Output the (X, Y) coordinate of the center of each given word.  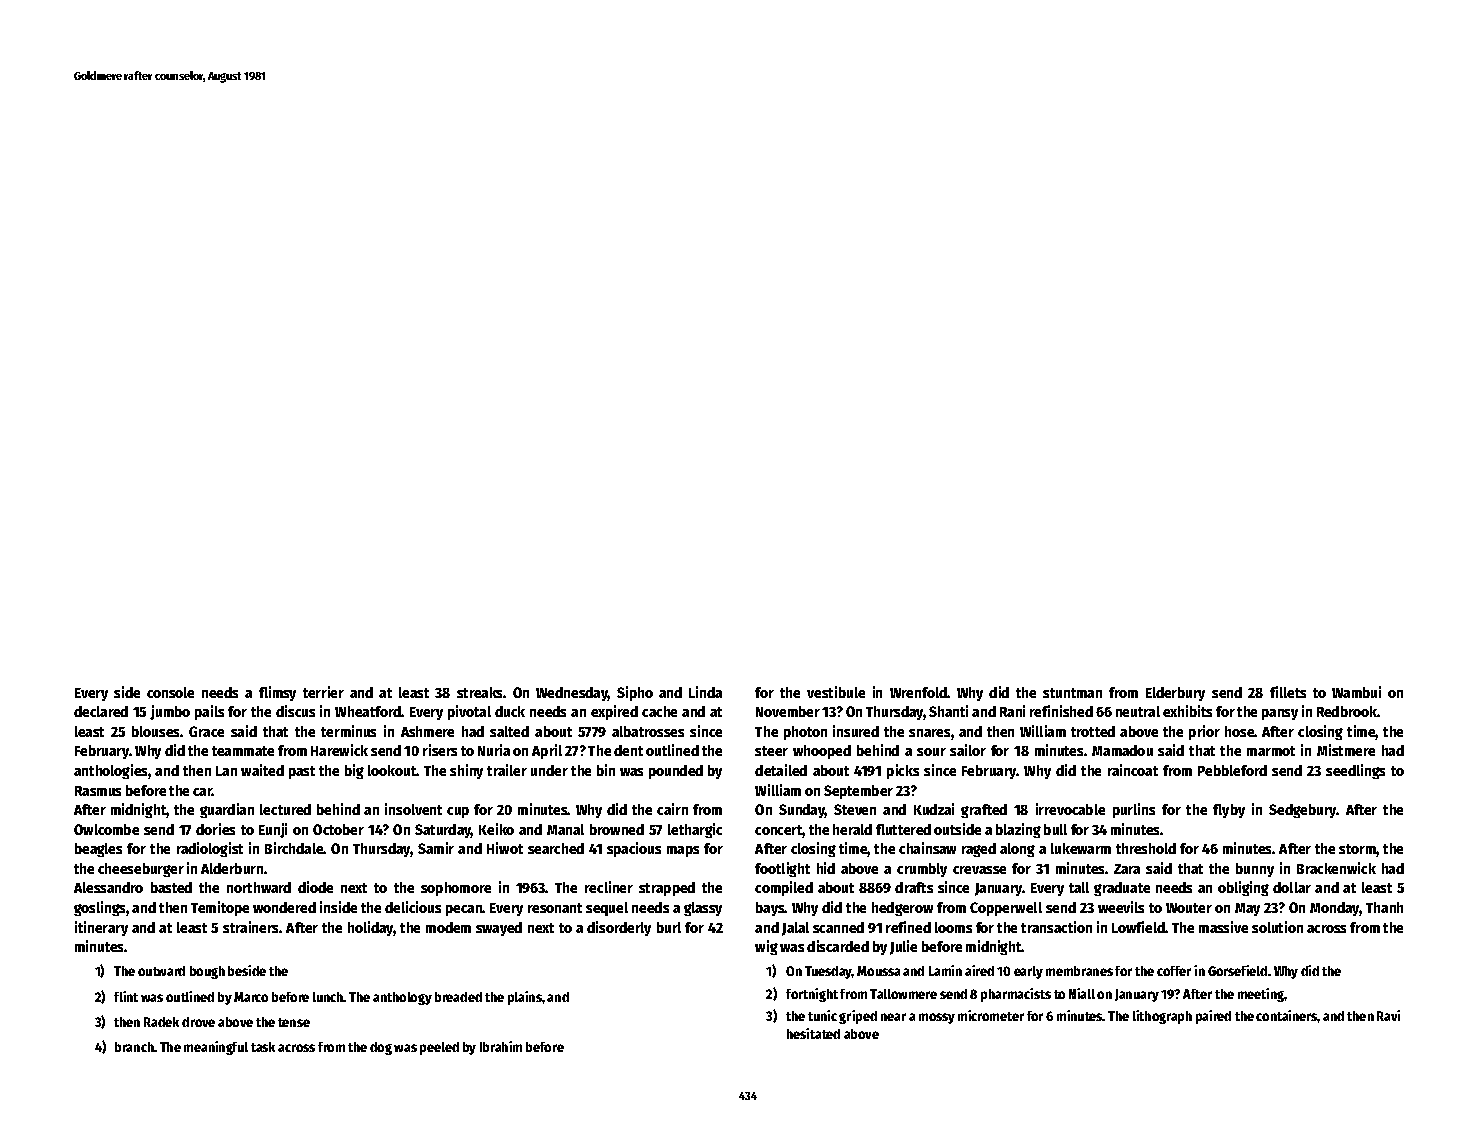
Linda (705, 692)
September (858, 792)
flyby (1229, 811)
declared (101, 711)
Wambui (1356, 692)
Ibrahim (501, 1046)
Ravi (1388, 1015)
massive (1223, 927)
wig (766, 947)
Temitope (220, 908)
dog (381, 1048)
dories (215, 829)
